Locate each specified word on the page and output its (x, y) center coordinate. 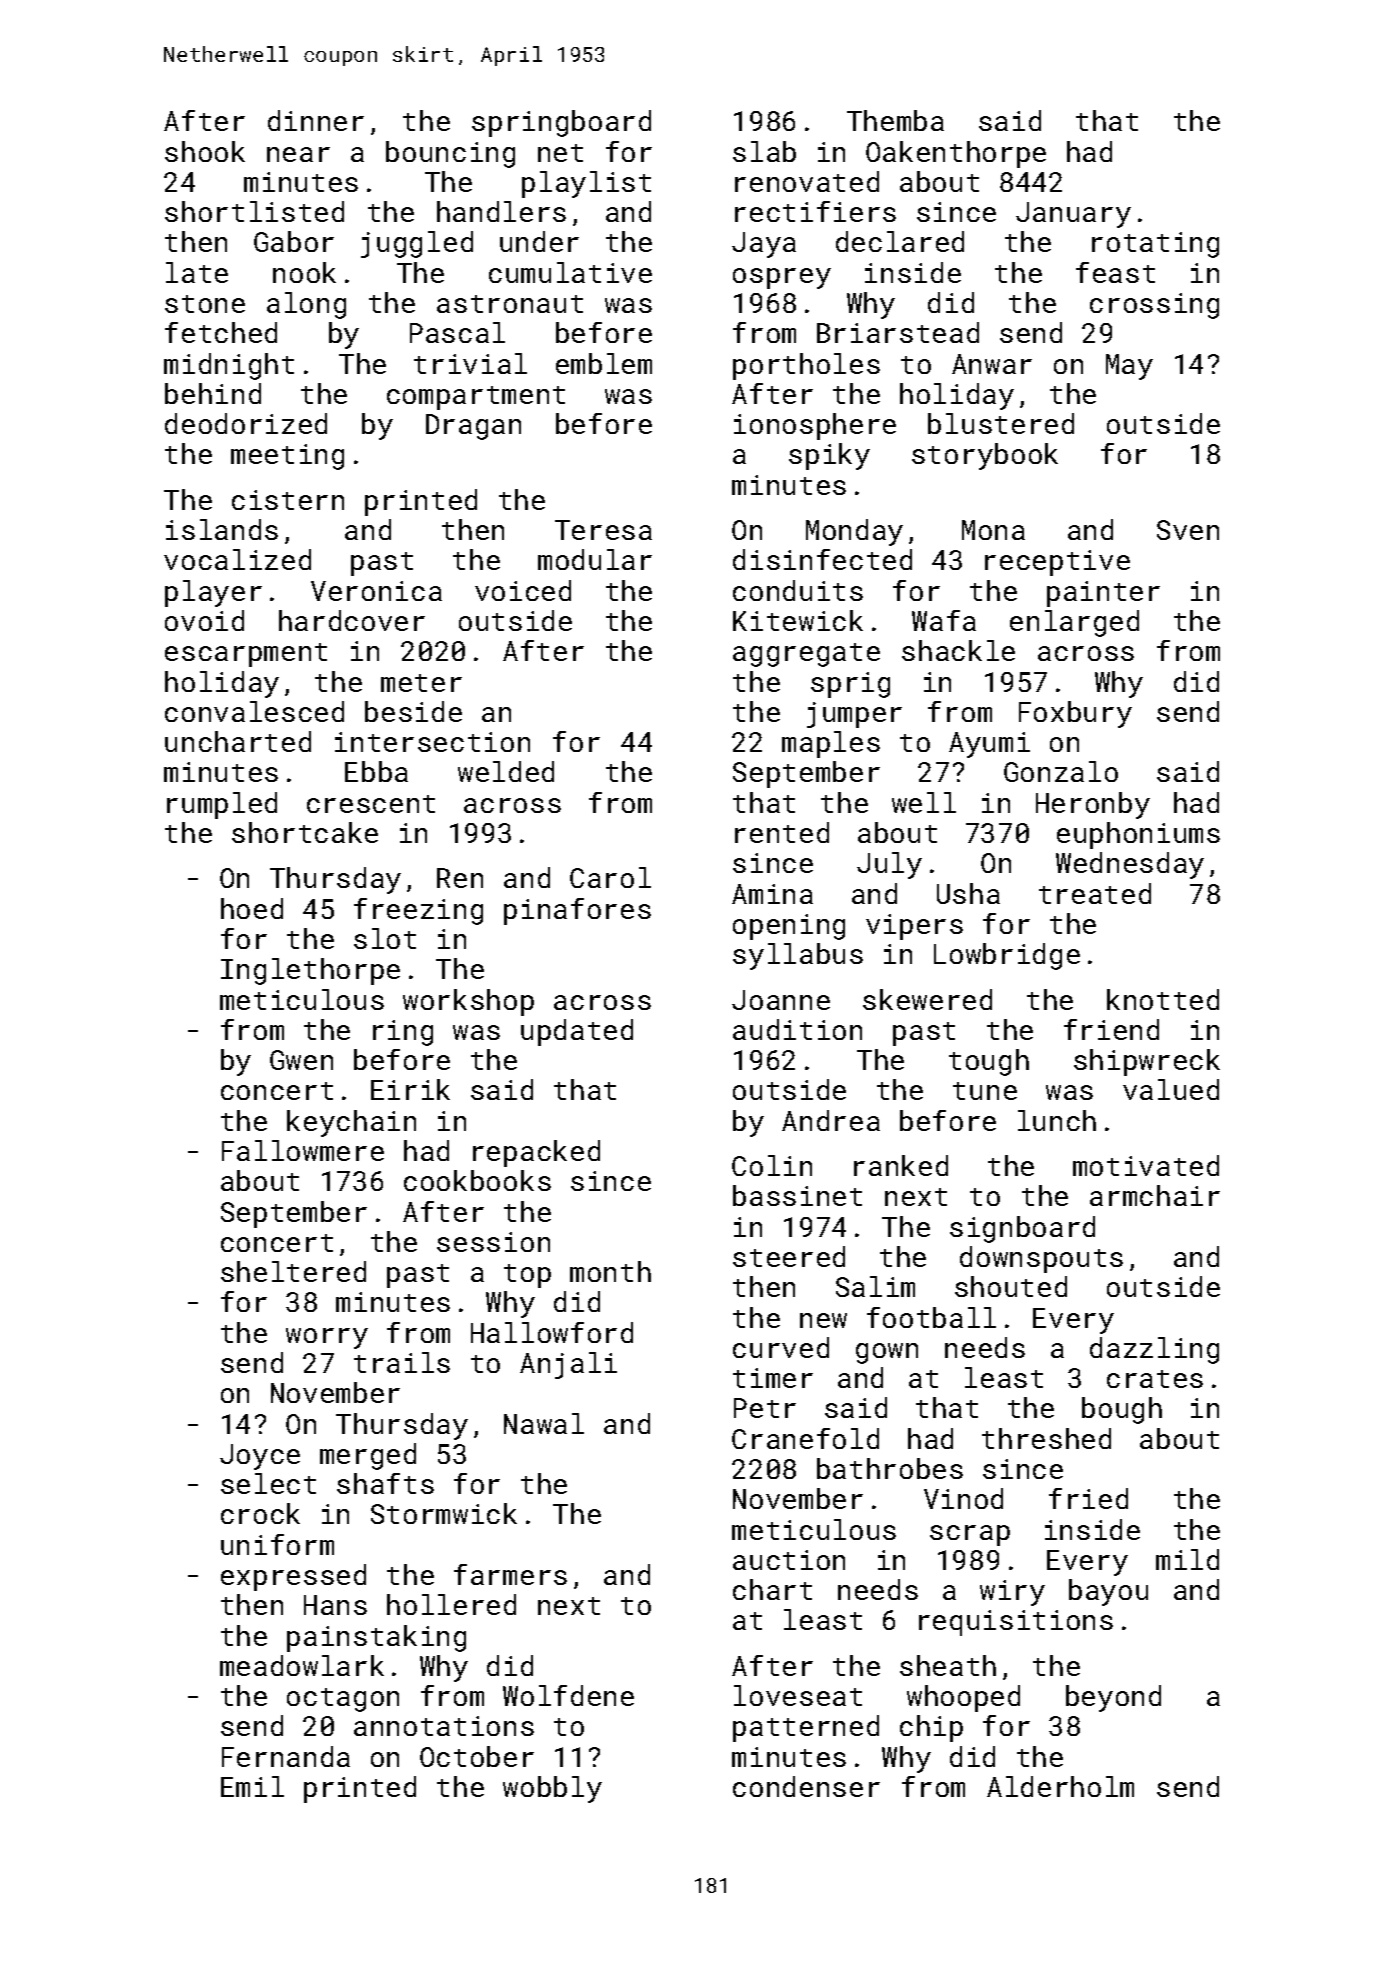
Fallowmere (303, 1150)
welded (506, 771)
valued (1171, 1089)
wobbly (552, 1789)
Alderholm (1060, 1786)
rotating (1155, 245)
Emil (252, 1786)
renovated (807, 181)
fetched (221, 332)
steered (789, 1256)
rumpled (222, 805)
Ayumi (989, 745)
